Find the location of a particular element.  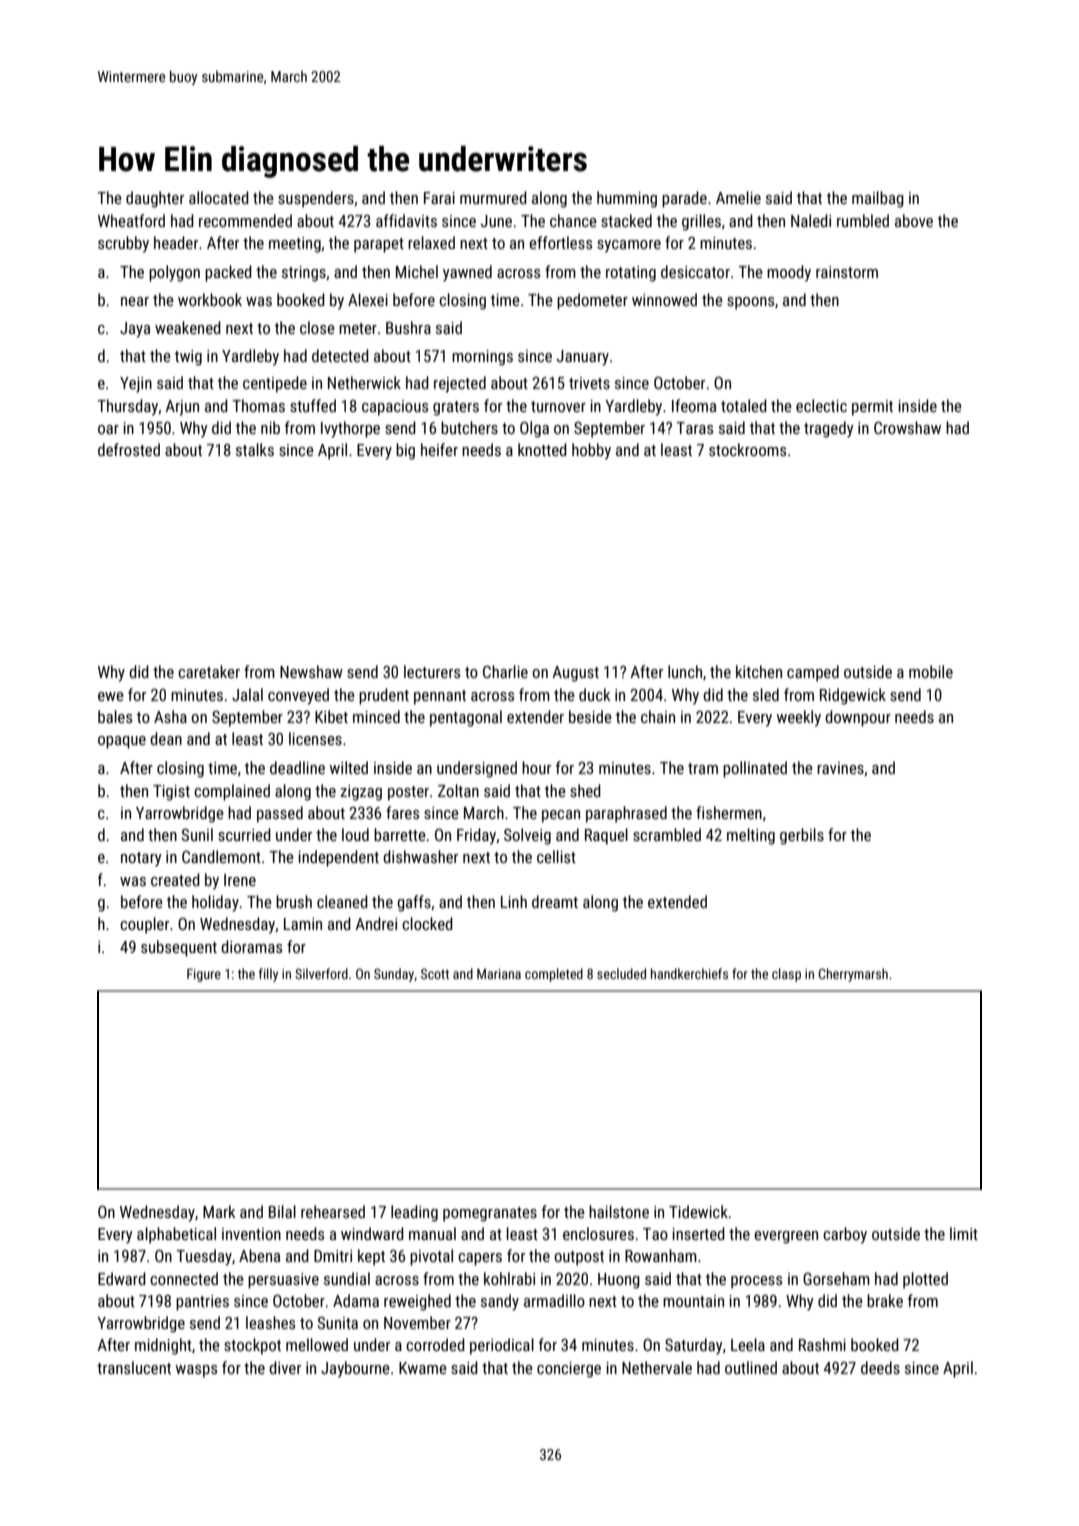

Raquel is located at coordinates (606, 836).
